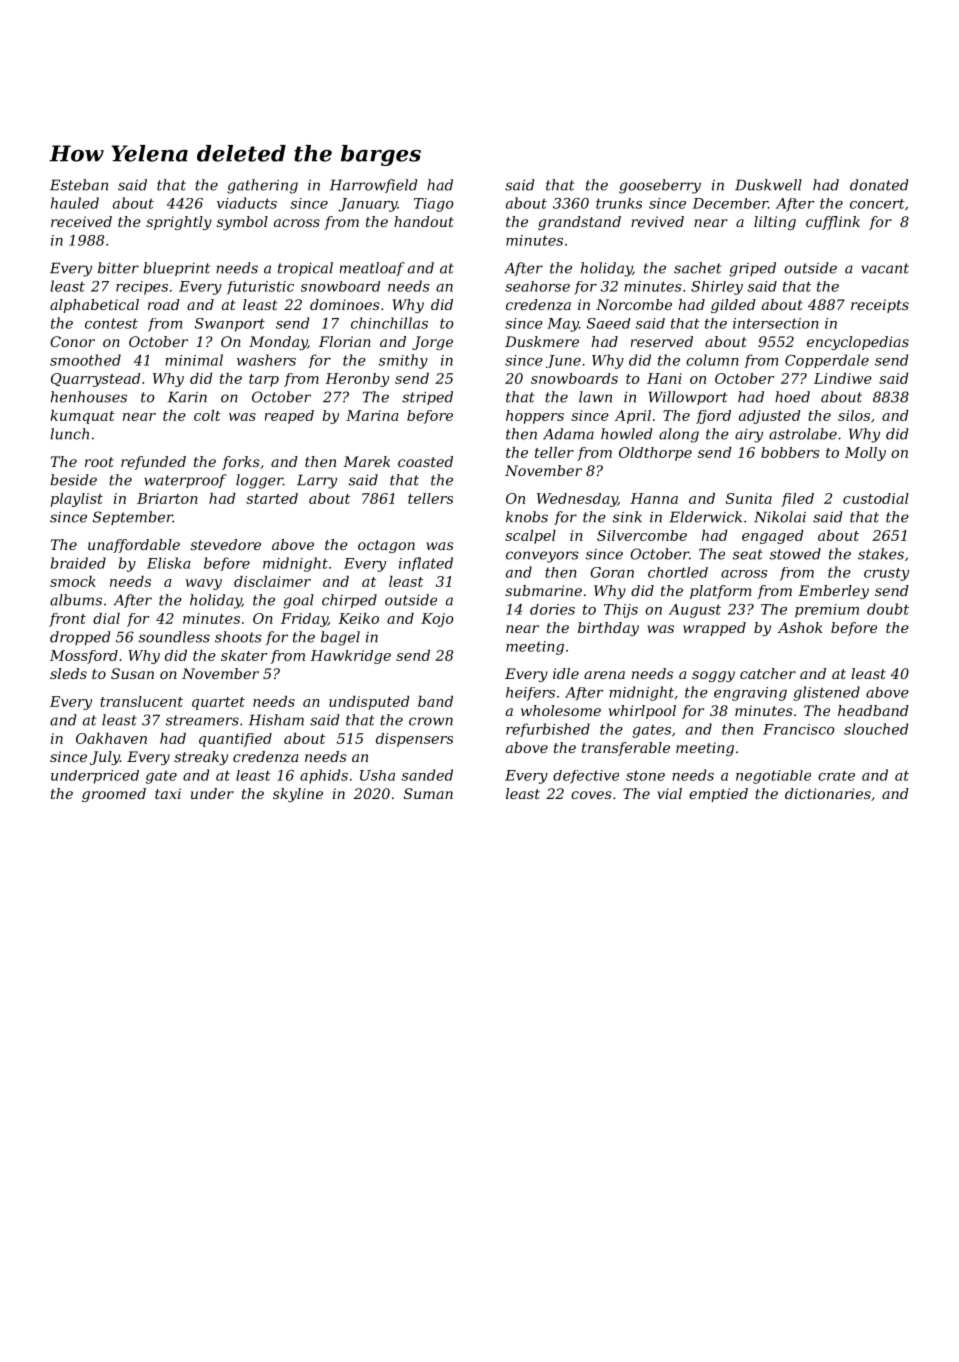 Image resolution: width=959 pixels, height=1362 pixels. Describe the element at coordinates (828, 793) in the page. I see `dictionaries` at that location.
